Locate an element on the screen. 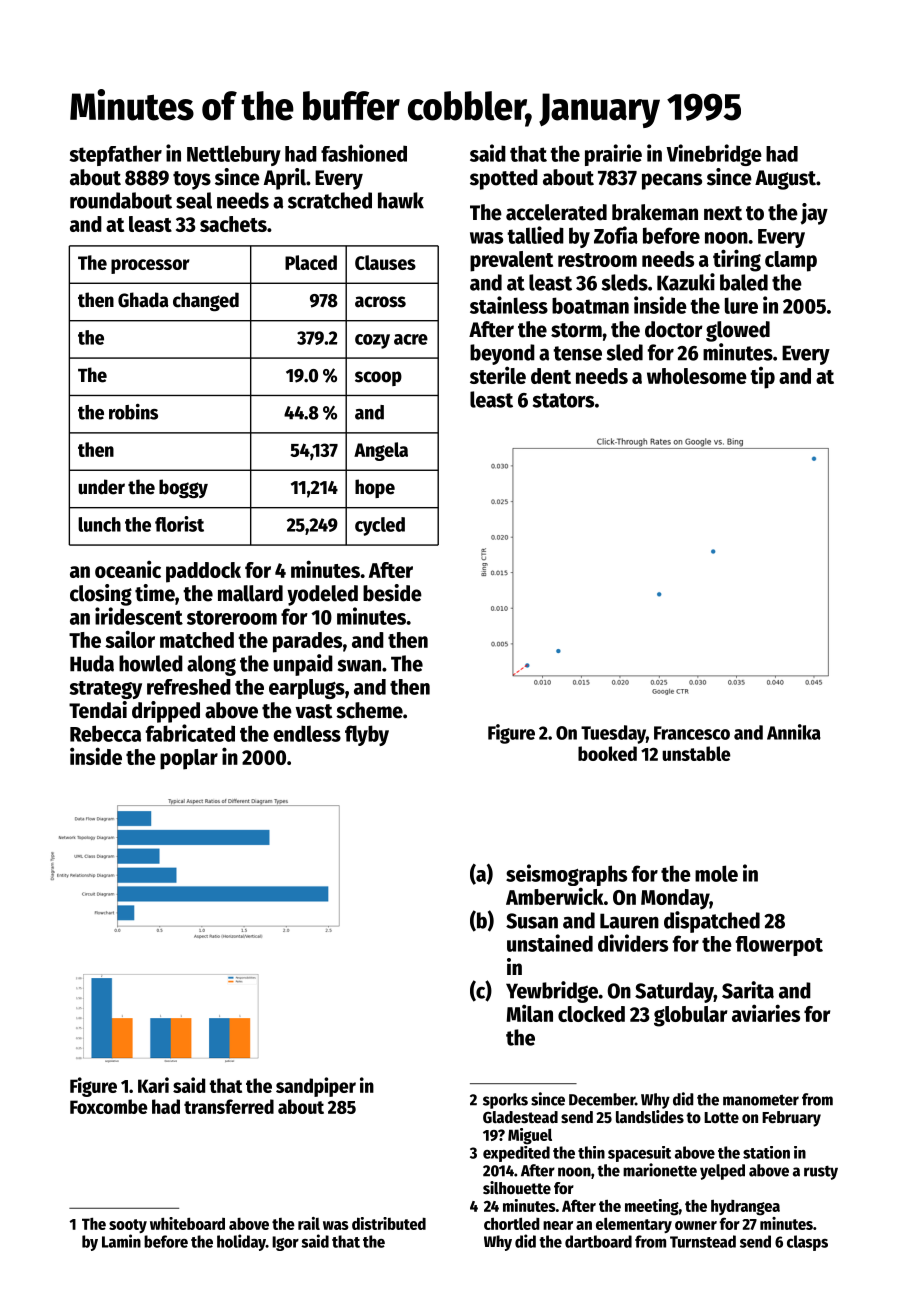 The image size is (908, 1316). fashioned is located at coordinates (364, 153).
